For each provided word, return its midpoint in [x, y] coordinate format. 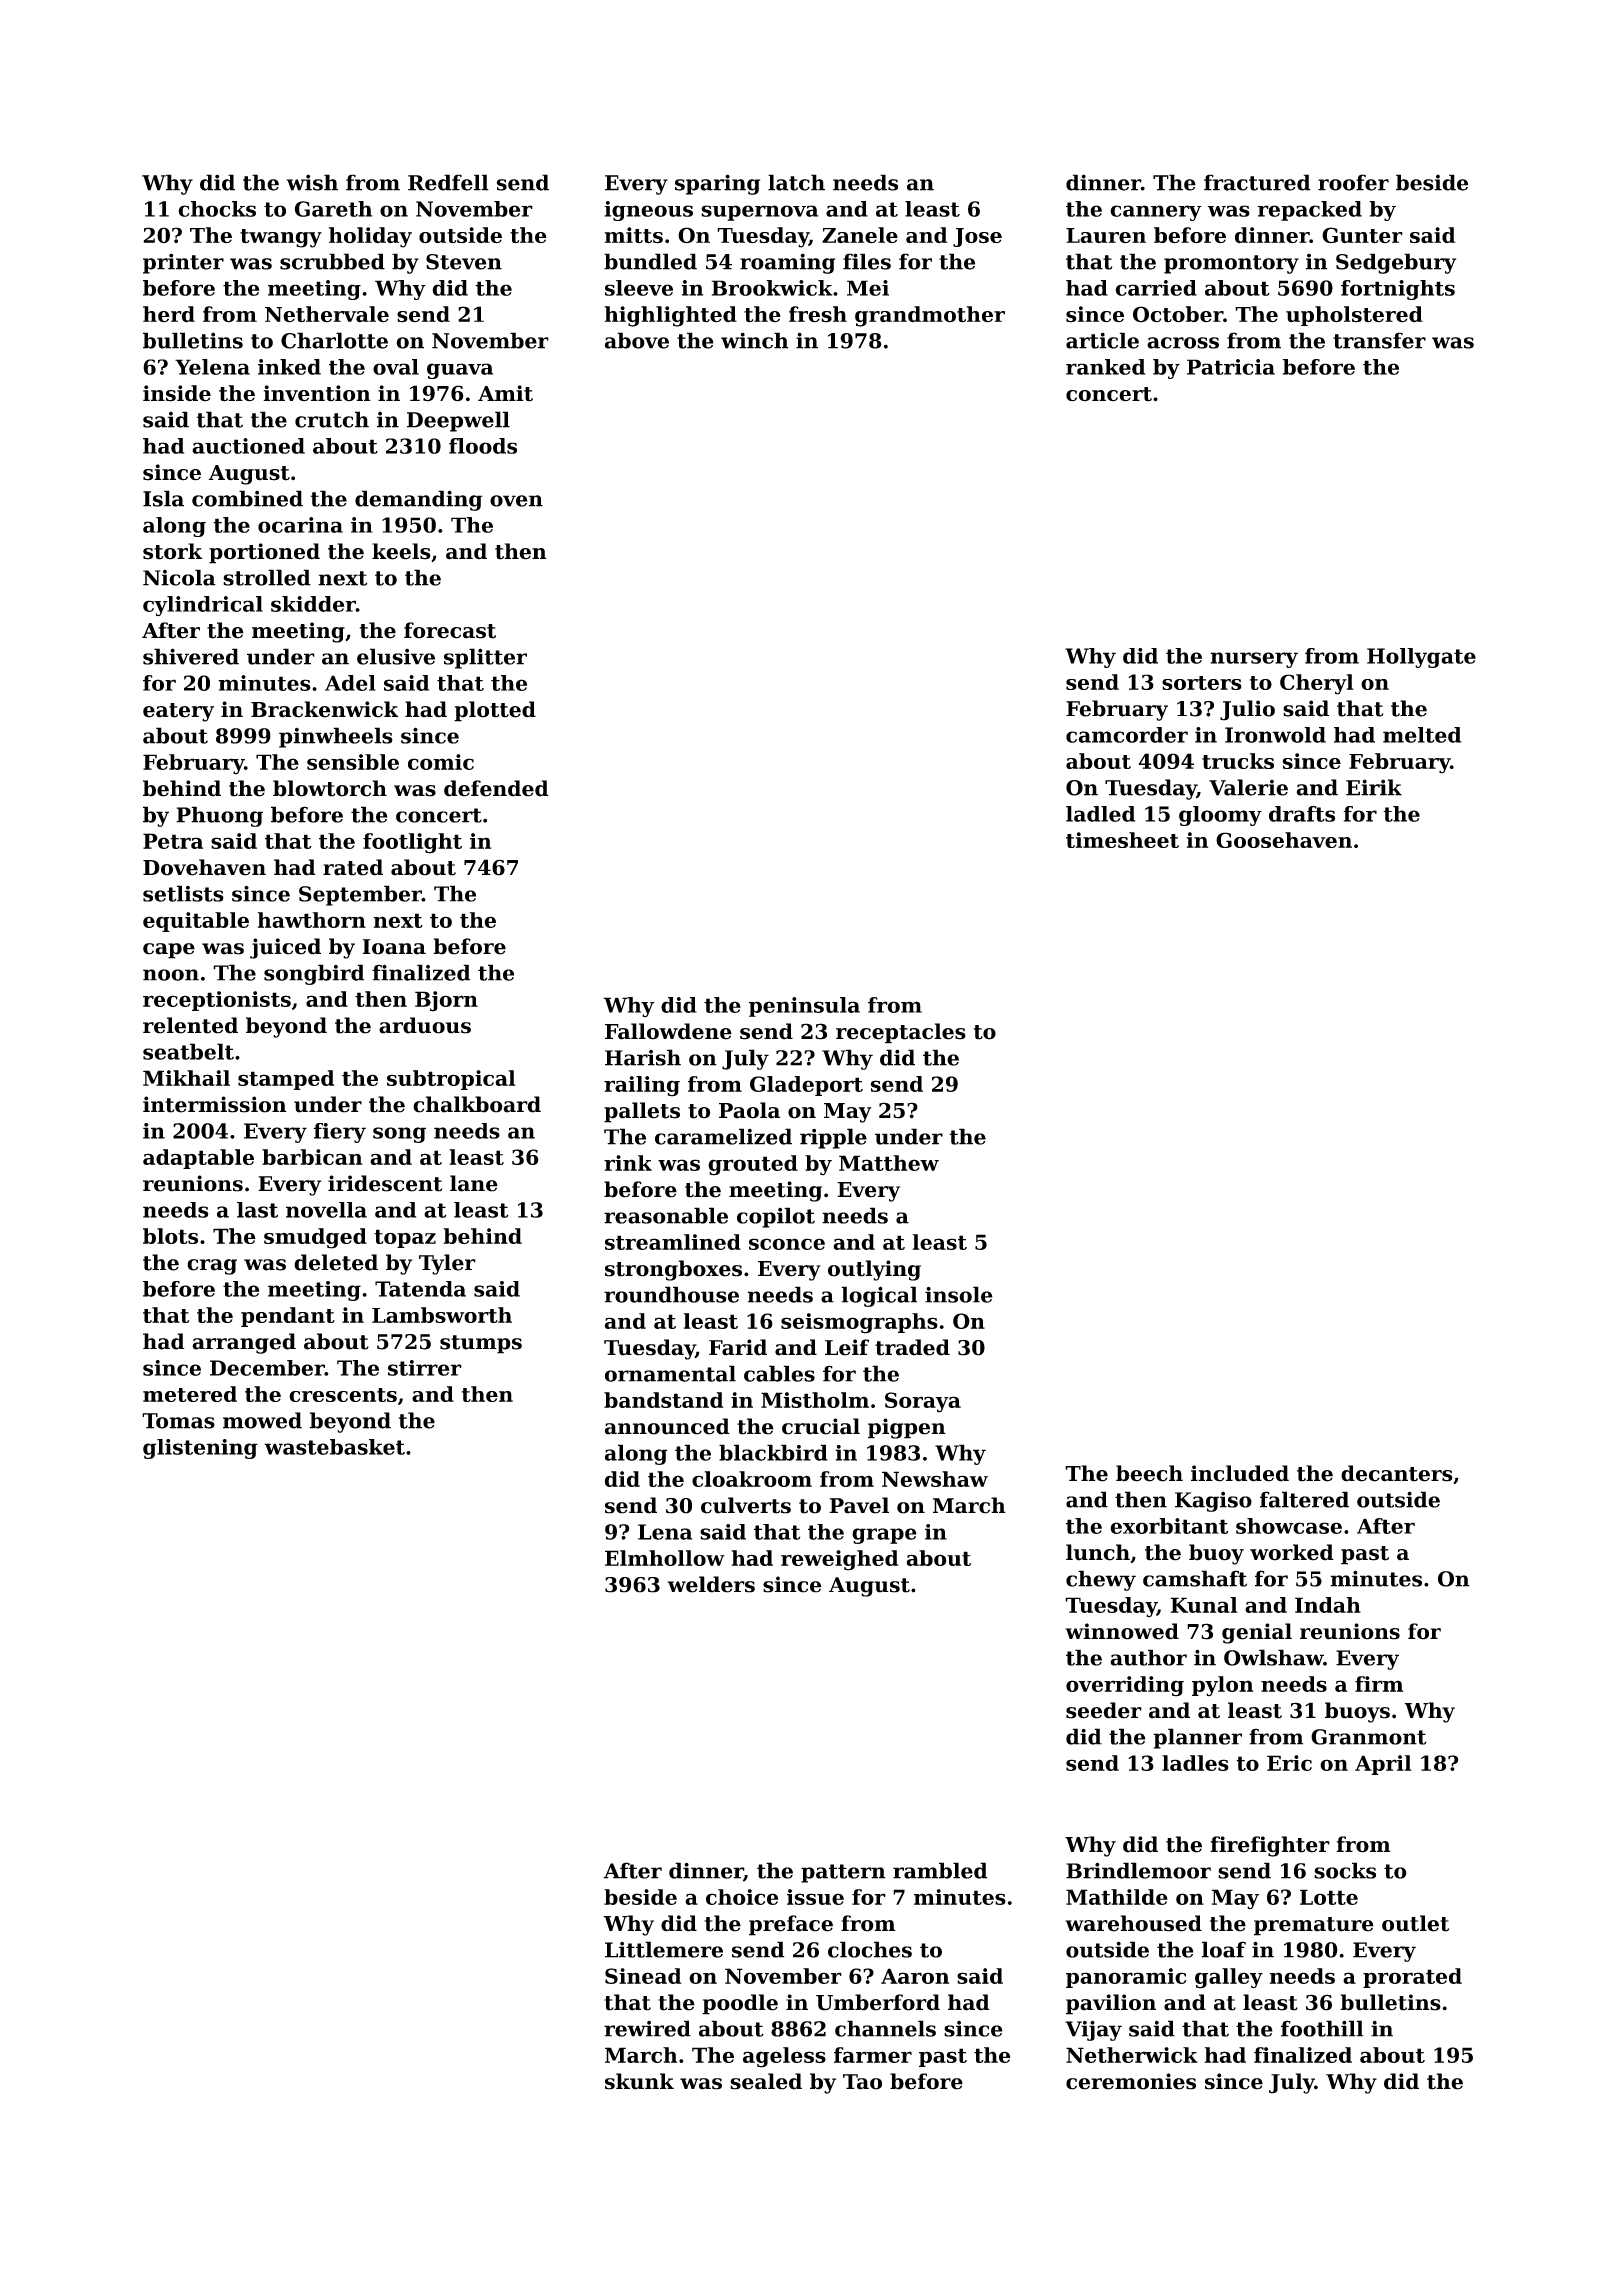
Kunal [1203, 1605]
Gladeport [806, 1086]
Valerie [1248, 787]
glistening [200, 1449]
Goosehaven [1284, 840]
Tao [862, 2082]
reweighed [839, 1560]
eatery [178, 712]
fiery [339, 1133]
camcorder [1127, 735]
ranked [1105, 367]
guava [460, 371]
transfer [1379, 340]
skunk [639, 2081]
